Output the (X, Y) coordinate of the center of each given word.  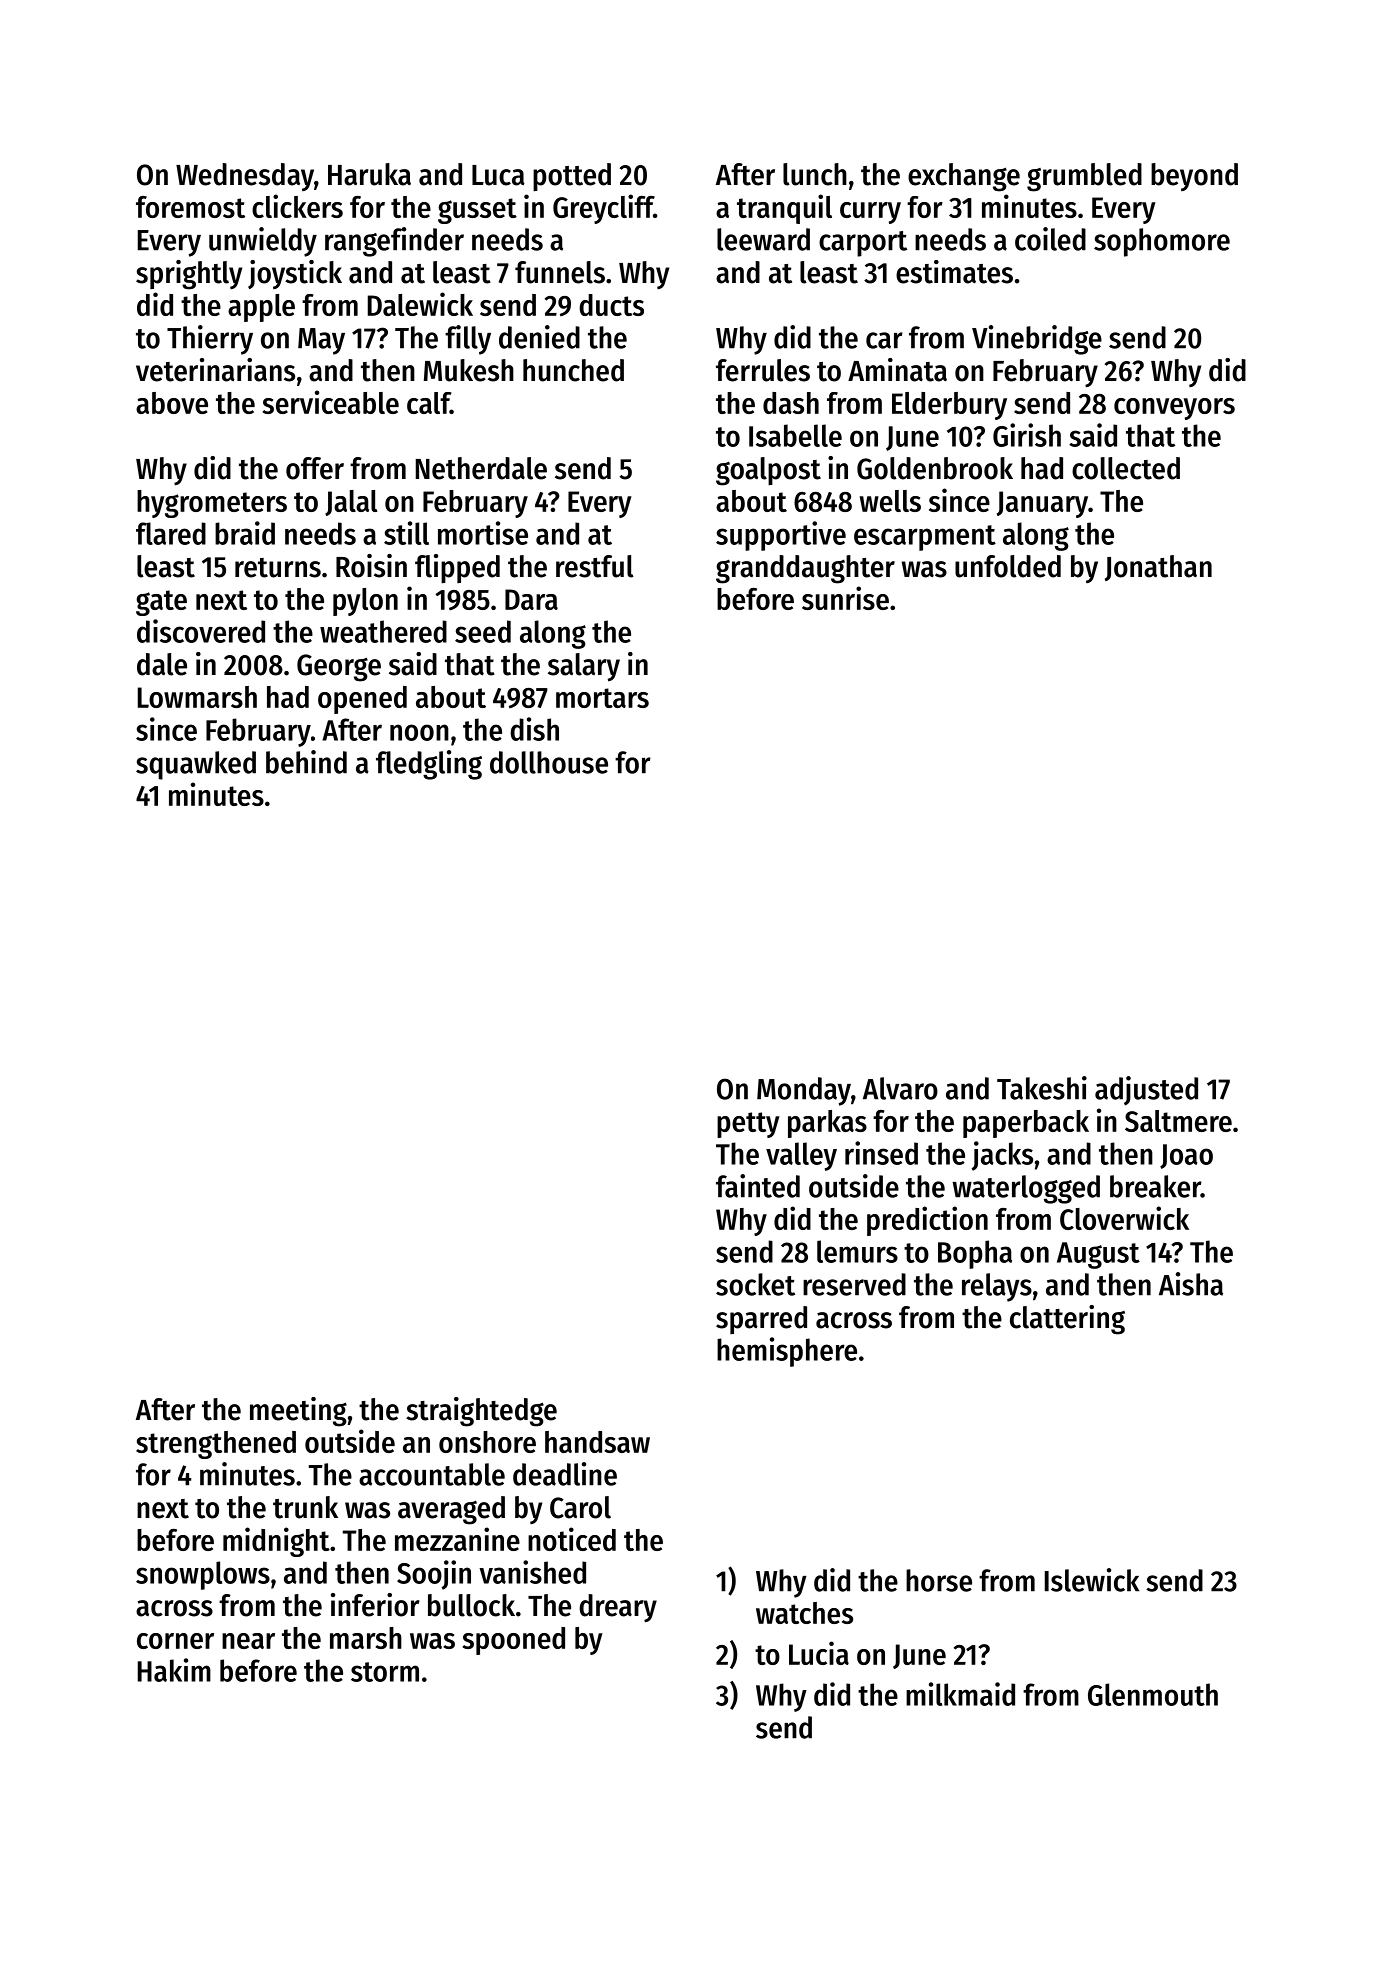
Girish (1027, 435)
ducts (611, 305)
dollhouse (549, 762)
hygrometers (212, 504)
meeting (298, 1412)
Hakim (174, 1670)
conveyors (1174, 409)
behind (306, 762)
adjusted (1146, 1091)
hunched (573, 370)
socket (755, 1284)
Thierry (210, 340)
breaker (1155, 1186)
